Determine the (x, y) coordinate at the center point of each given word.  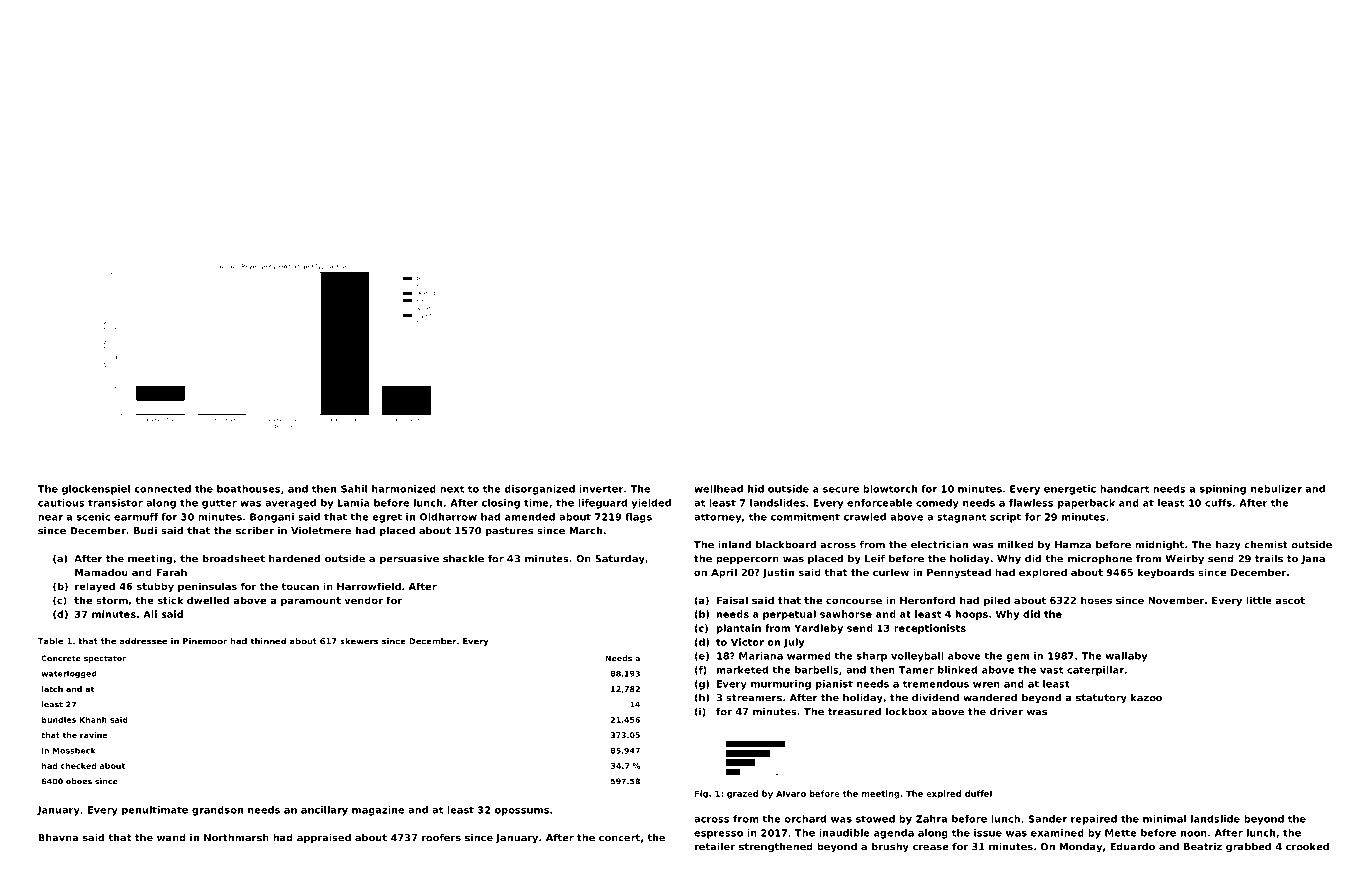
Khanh (93, 720)
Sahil (354, 489)
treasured (854, 712)
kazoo (1146, 698)
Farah (171, 572)
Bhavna (58, 838)
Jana (1313, 559)
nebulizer (1276, 489)
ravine (93, 735)
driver (1006, 712)
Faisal (732, 600)
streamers (754, 698)
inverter (601, 489)
